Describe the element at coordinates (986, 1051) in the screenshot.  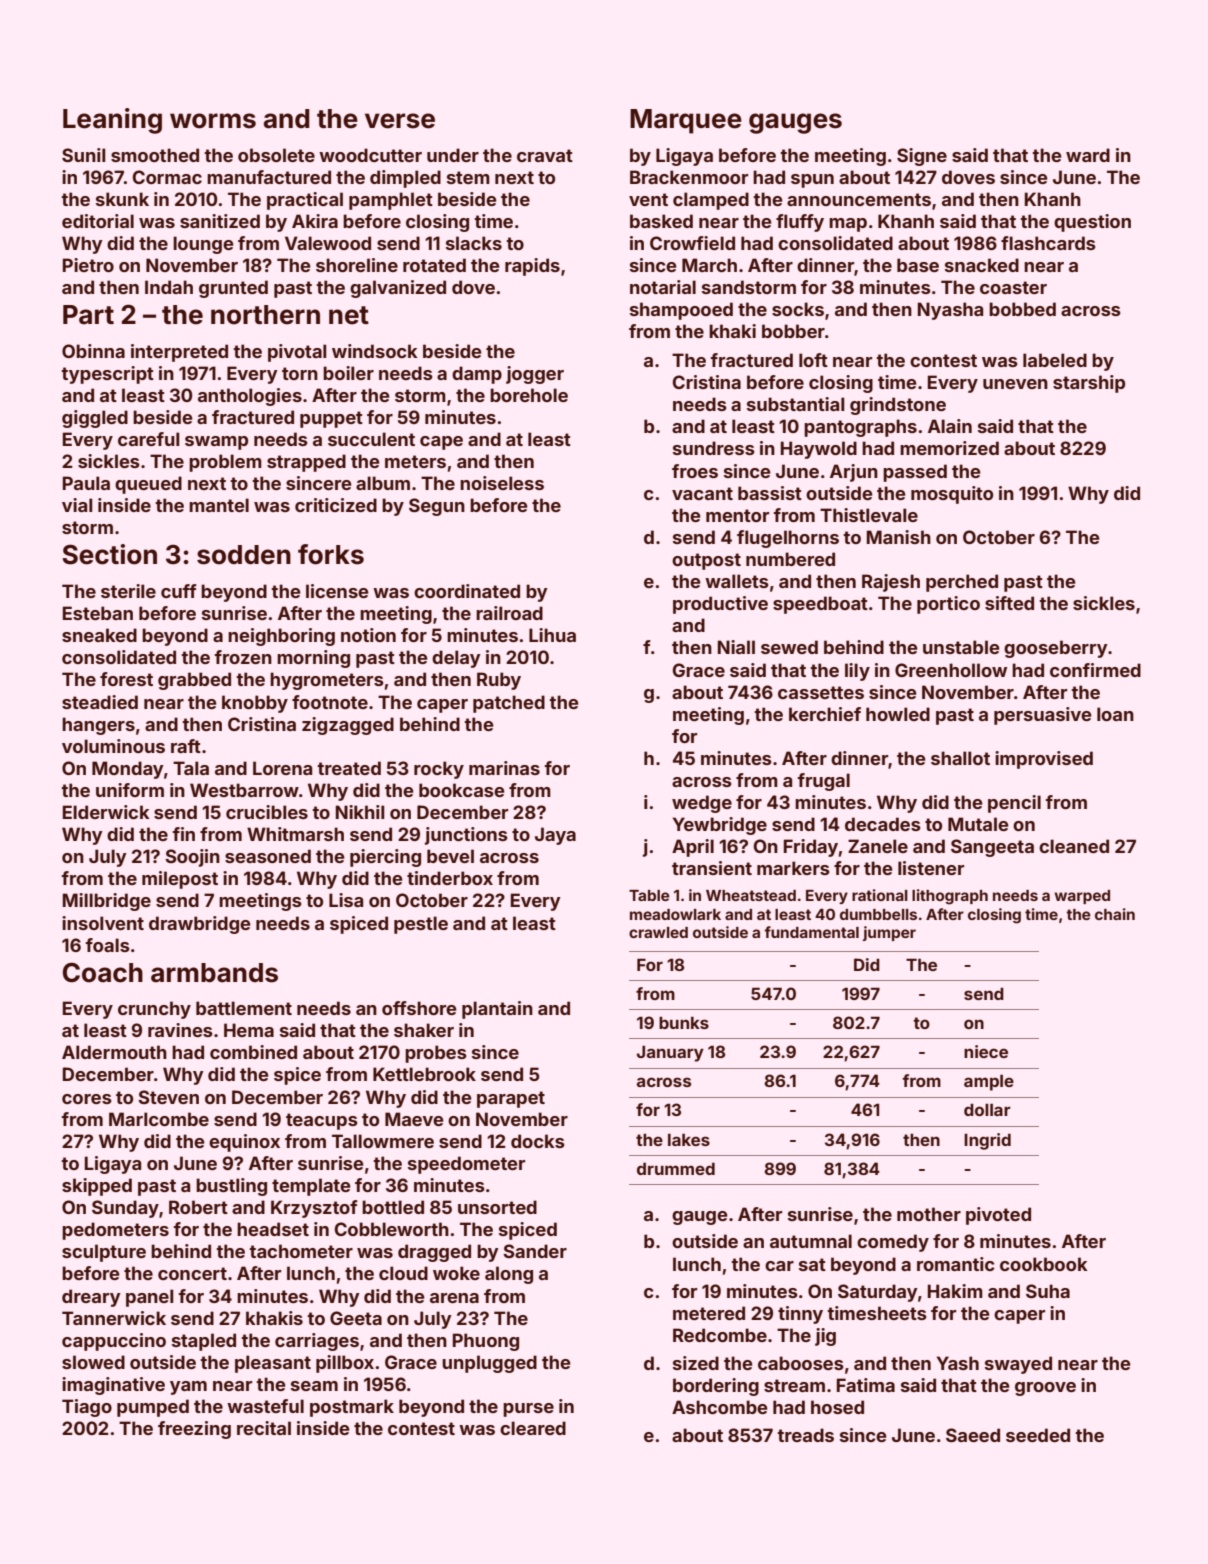
I see `niece` at that location.
